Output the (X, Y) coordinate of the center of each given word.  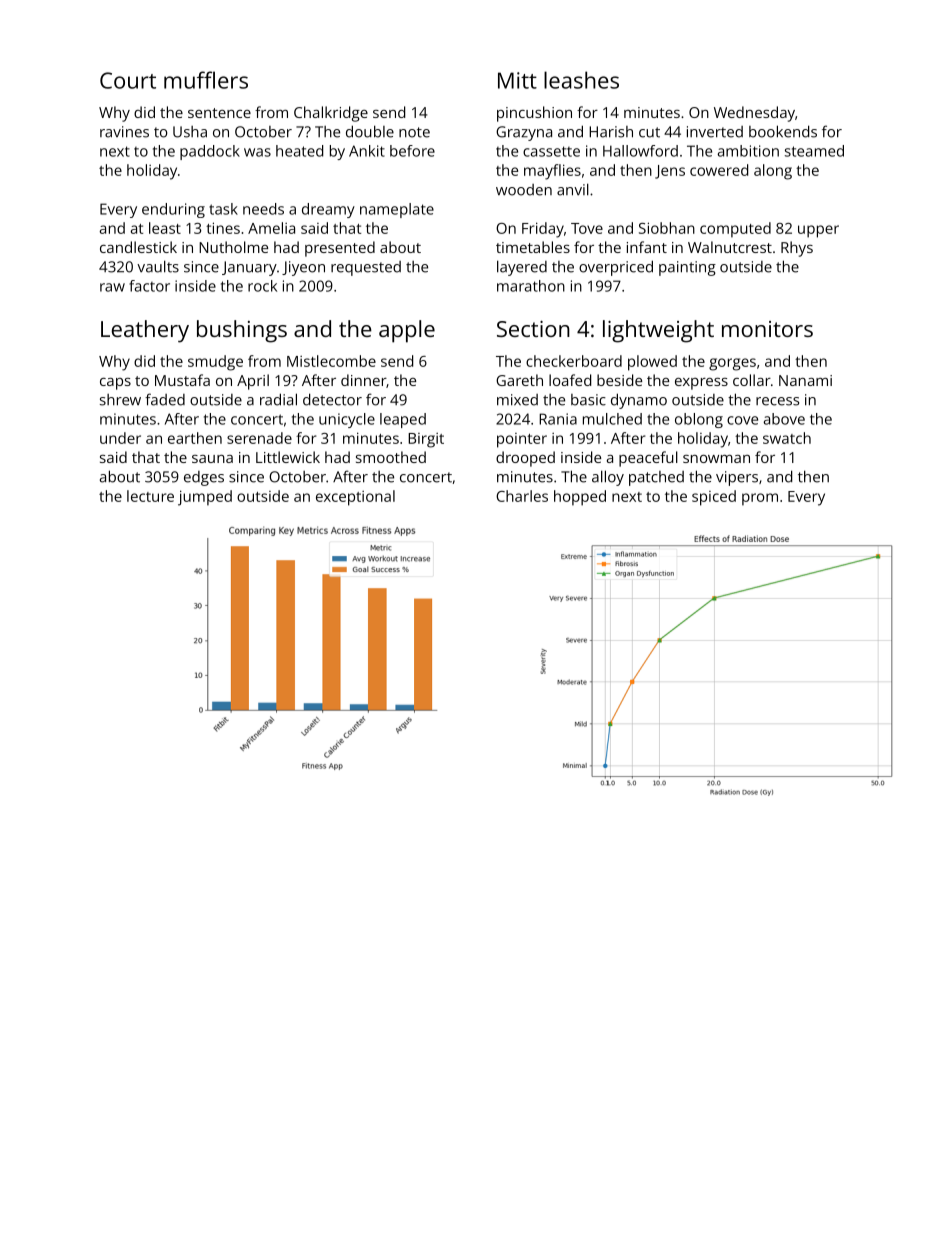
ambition (748, 151)
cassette (551, 151)
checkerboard (574, 361)
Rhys (797, 249)
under (120, 438)
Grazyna (524, 133)
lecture (150, 496)
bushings (242, 331)
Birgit (426, 440)
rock (262, 286)
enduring (173, 210)
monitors (767, 329)
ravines (124, 132)
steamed (814, 151)
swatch (787, 438)
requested (366, 268)
